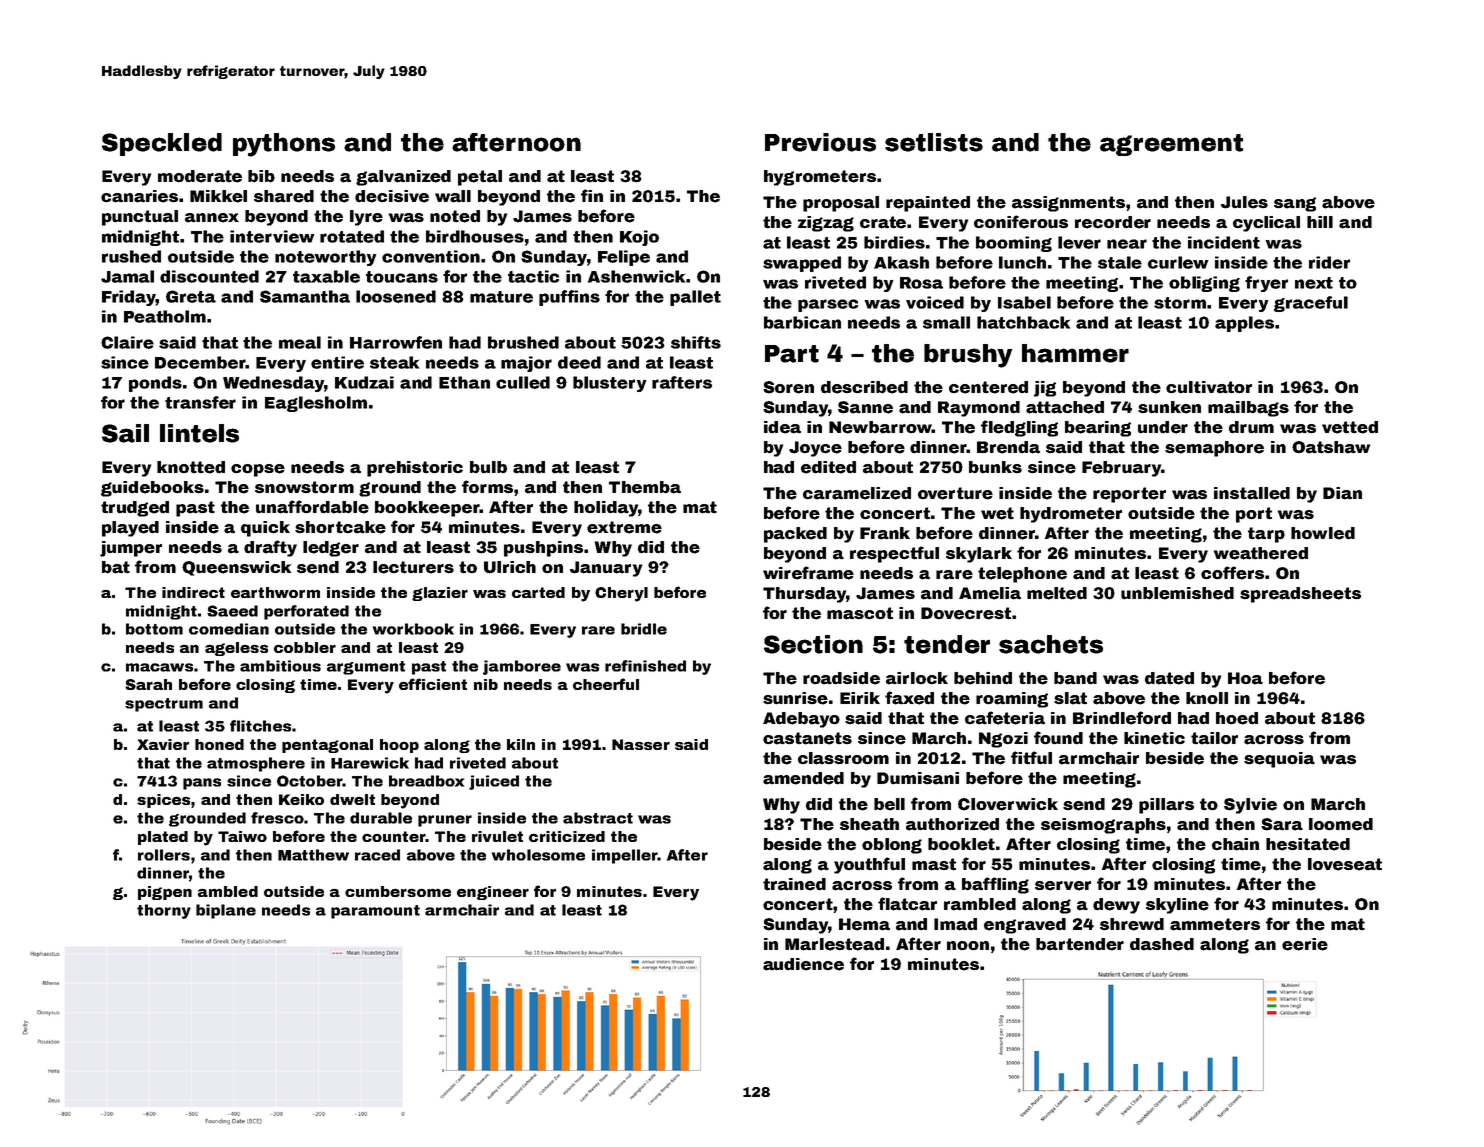 The height and width of the screenshot is (1147, 1484). What do you see at coordinates (803, 964) in the screenshot?
I see `audience` at bounding box center [803, 964].
